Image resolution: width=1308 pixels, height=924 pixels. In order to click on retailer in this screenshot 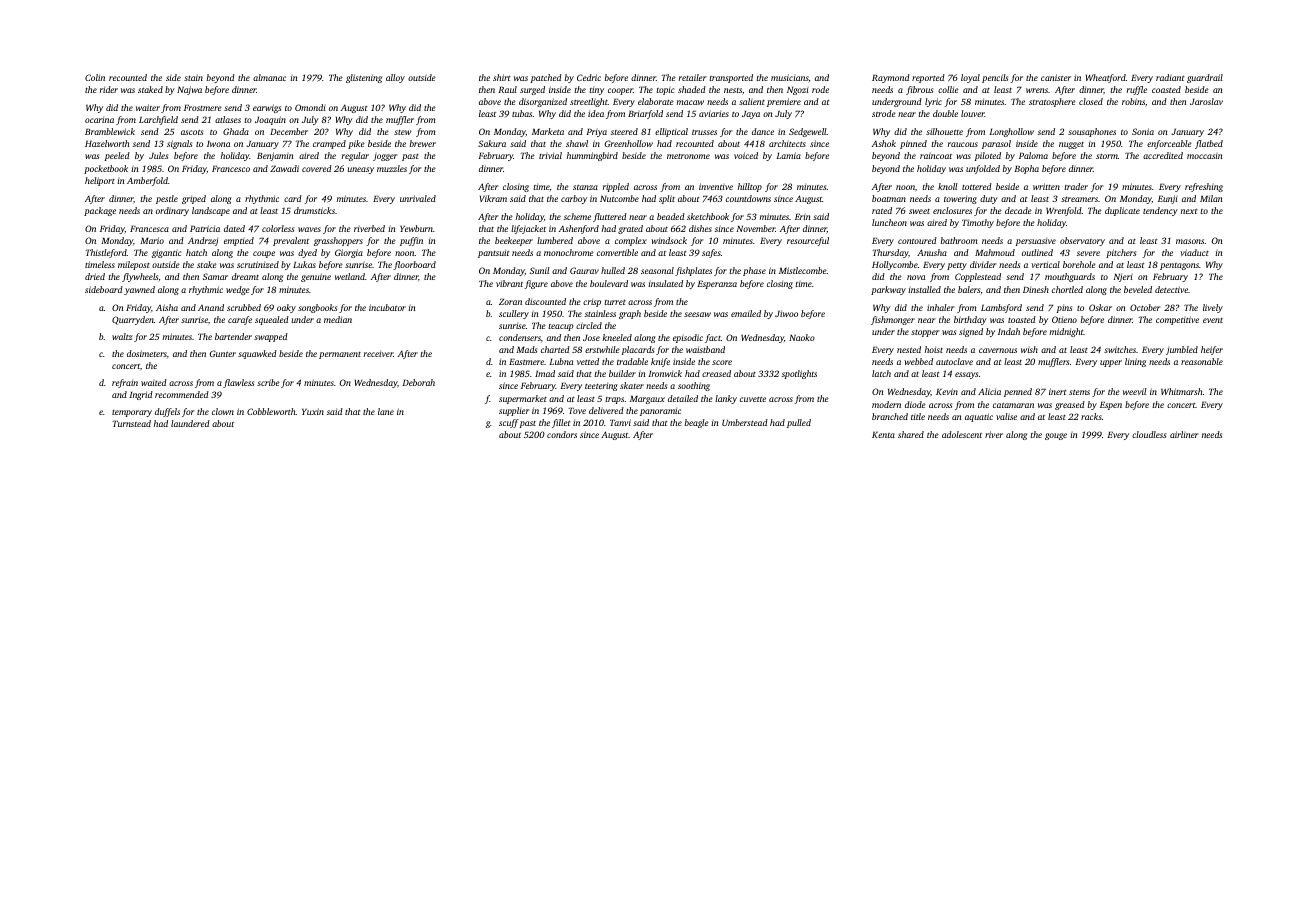, I will do `click(692, 77)`.
